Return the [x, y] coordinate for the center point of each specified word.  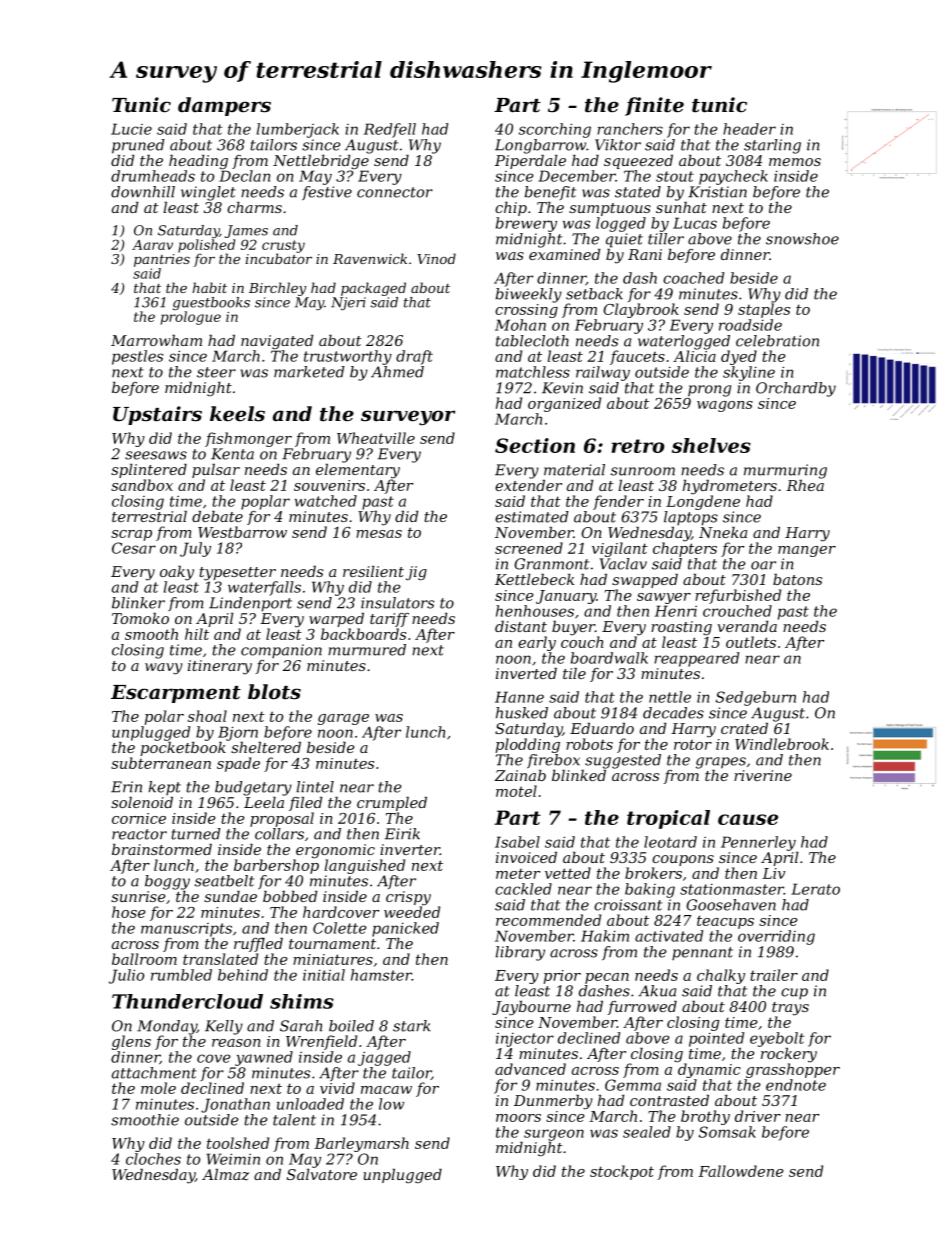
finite [654, 106]
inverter [410, 849]
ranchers [630, 129]
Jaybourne [531, 1008]
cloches [153, 1159]
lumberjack [298, 130]
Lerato [815, 889]
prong [709, 391]
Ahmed [397, 372]
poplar [265, 502]
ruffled [258, 944]
